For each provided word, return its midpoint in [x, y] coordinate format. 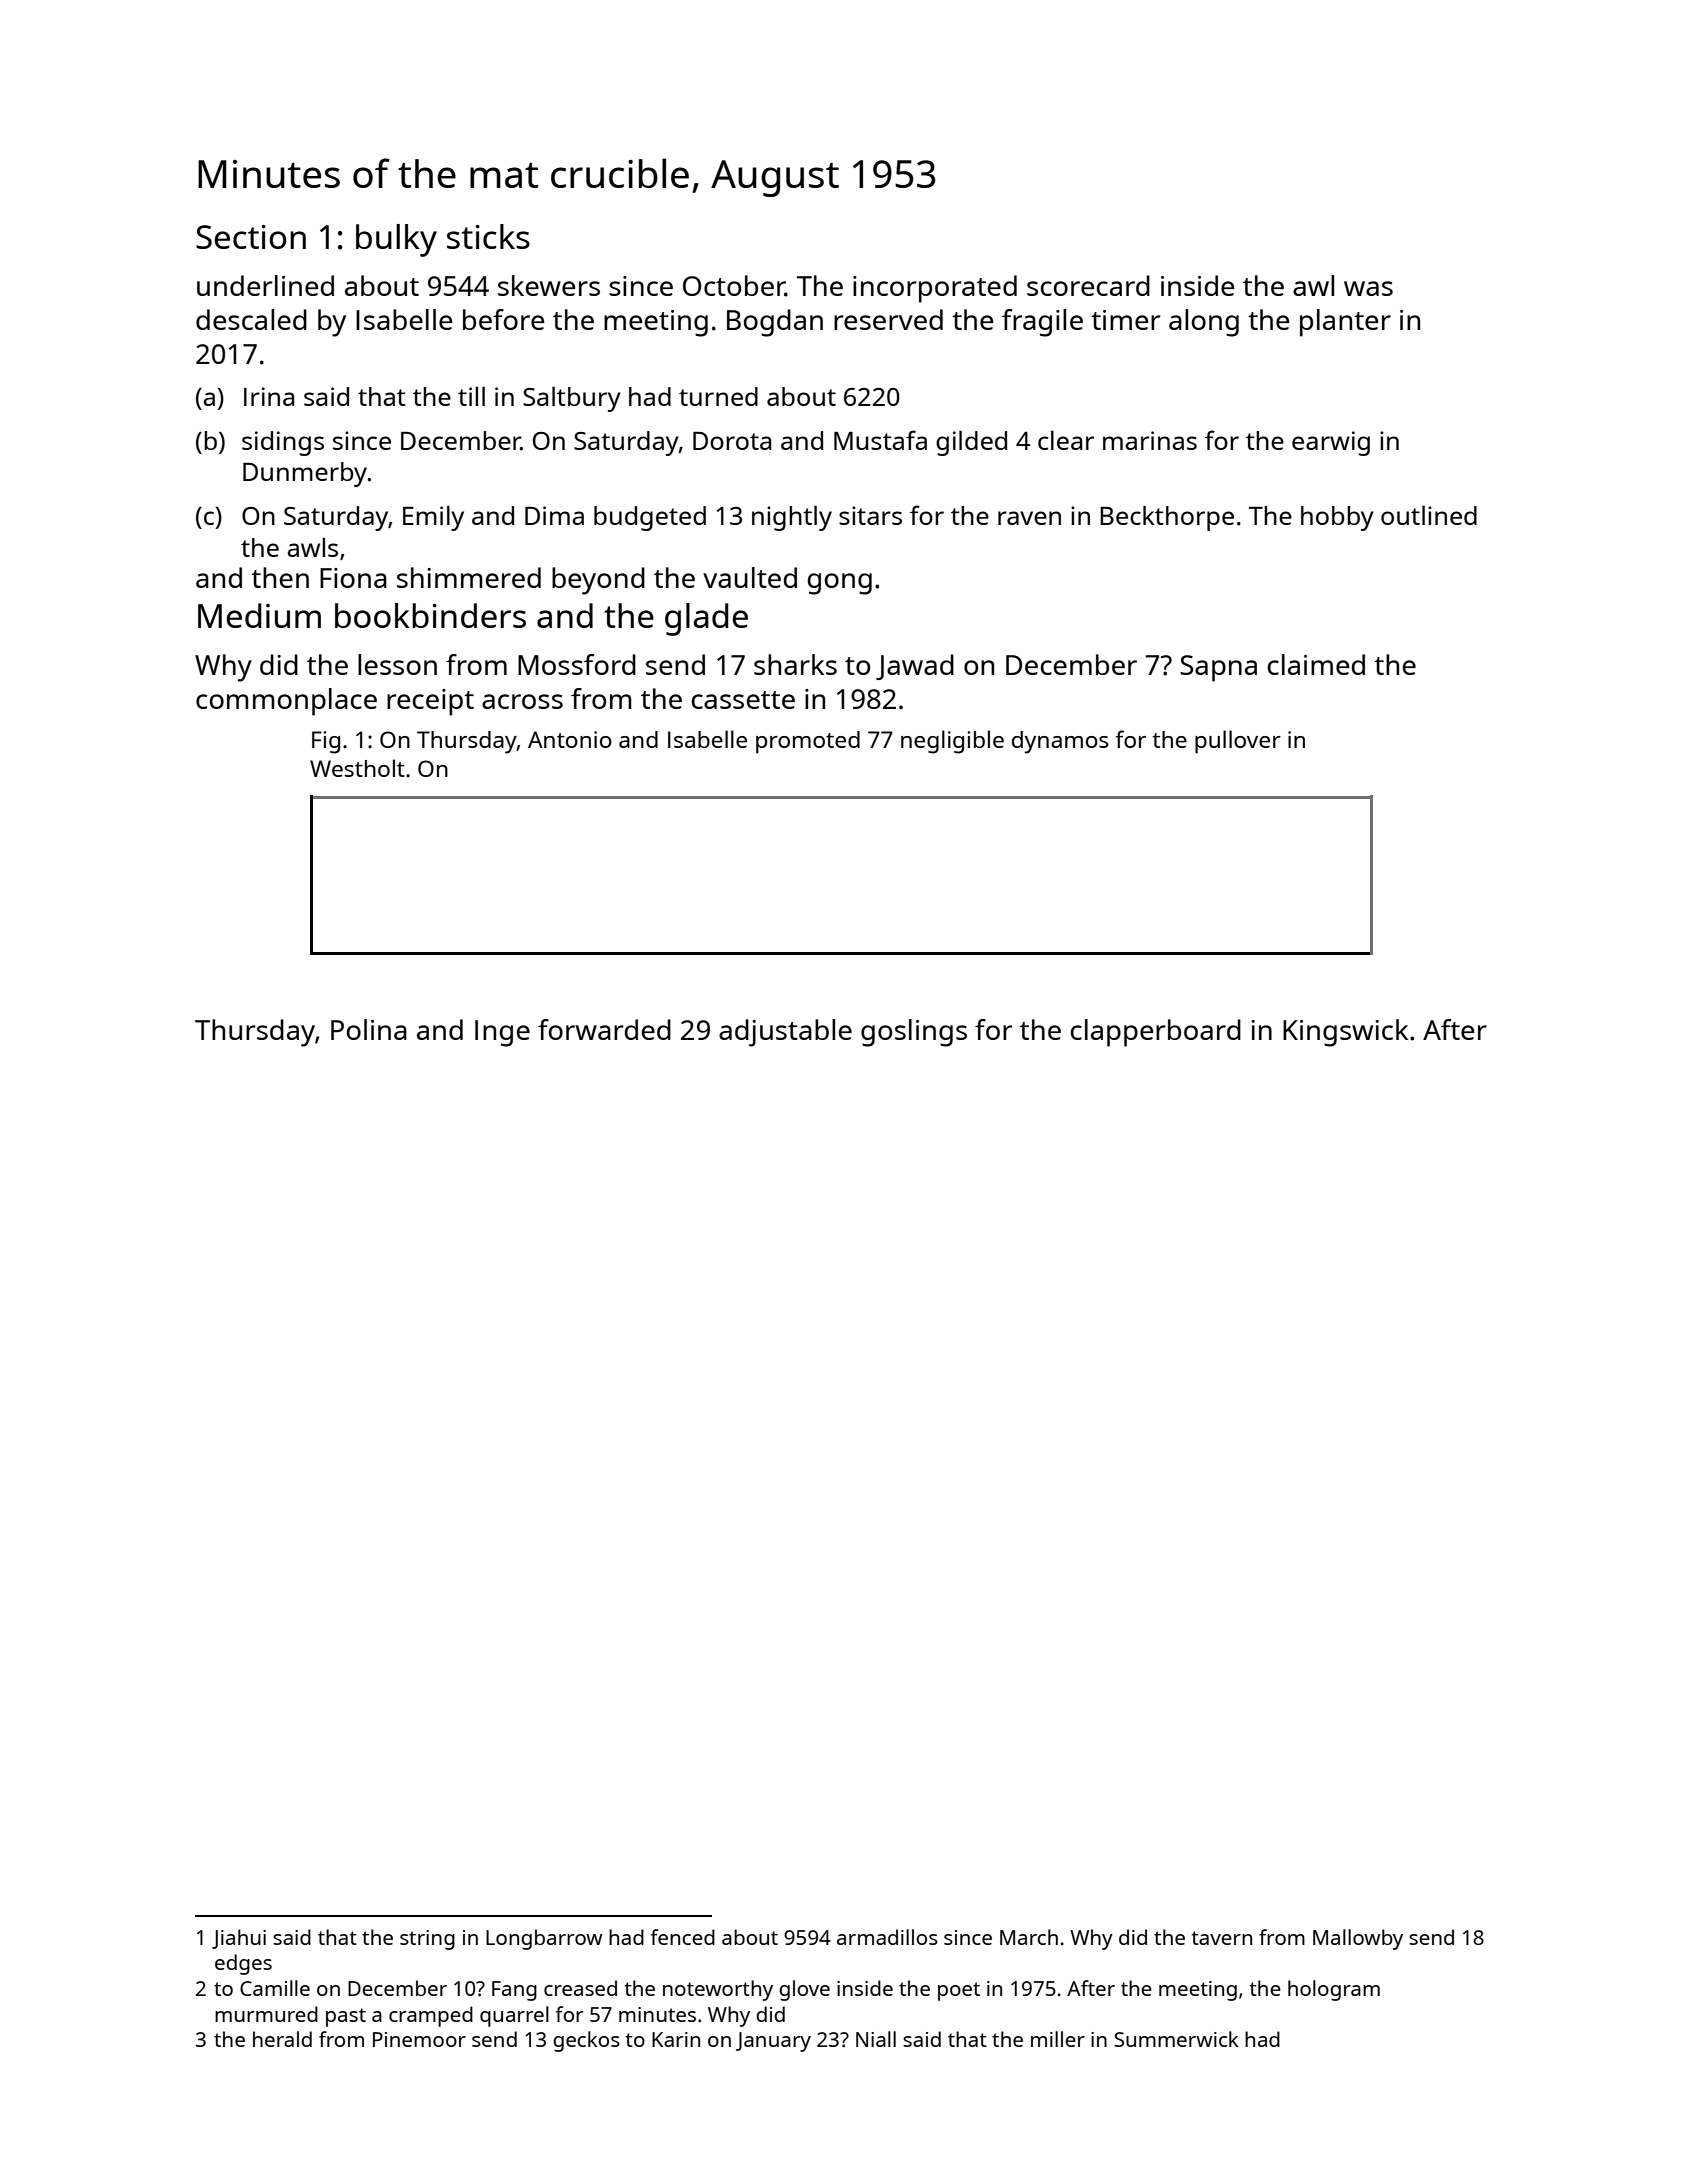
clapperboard [1156, 1033]
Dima [554, 515]
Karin [676, 2039]
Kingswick [1345, 1033]
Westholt [357, 768]
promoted [808, 742]
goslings [914, 1033]
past [346, 2017]
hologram [1334, 1990]
